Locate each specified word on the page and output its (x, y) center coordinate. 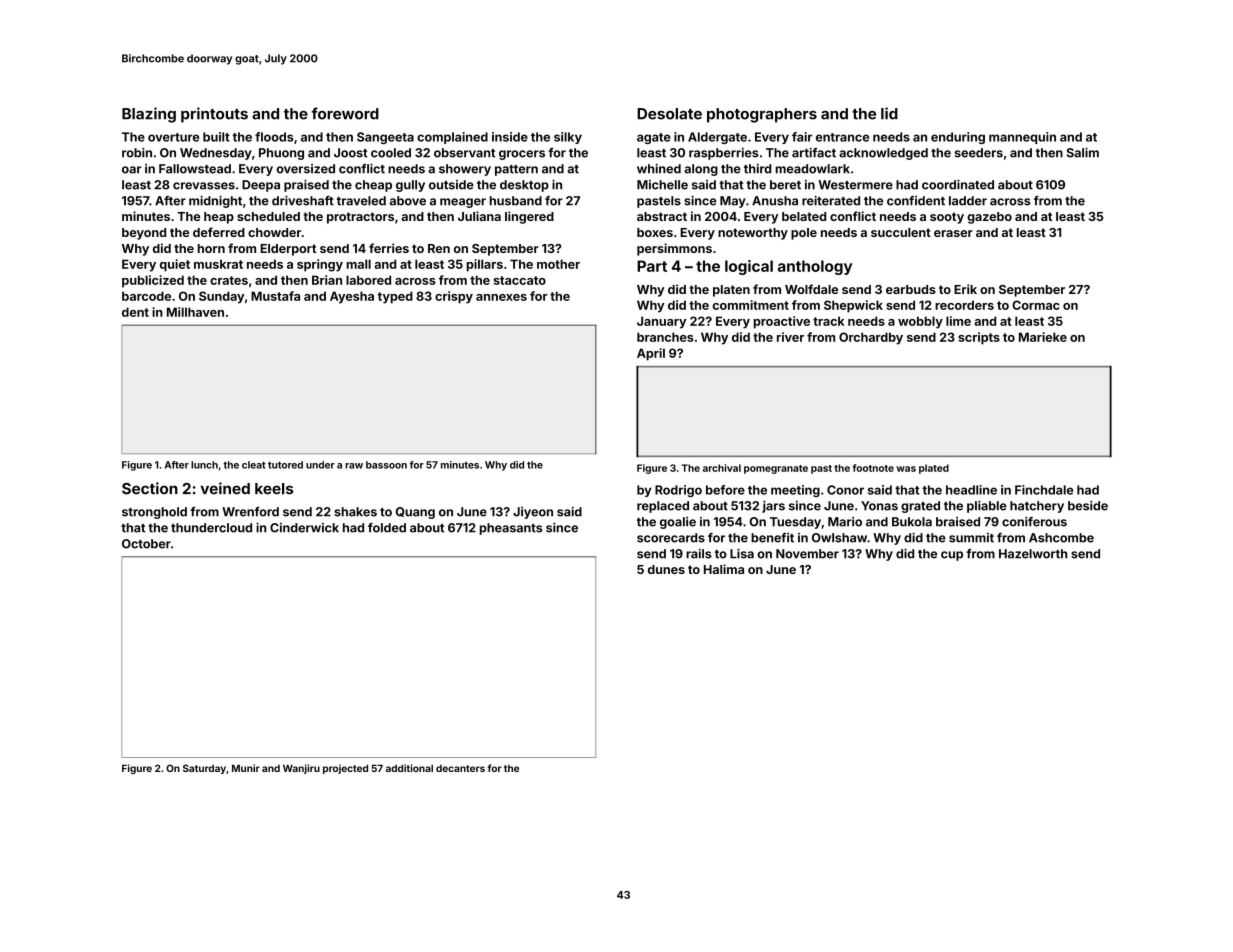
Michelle (662, 185)
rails (699, 554)
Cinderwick (304, 528)
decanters (460, 768)
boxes (655, 232)
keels (274, 489)
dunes (666, 569)
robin (137, 152)
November (807, 554)
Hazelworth (1033, 554)
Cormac (1036, 305)
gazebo (989, 218)
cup (952, 556)
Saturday (204, 769)
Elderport (288, 250)
